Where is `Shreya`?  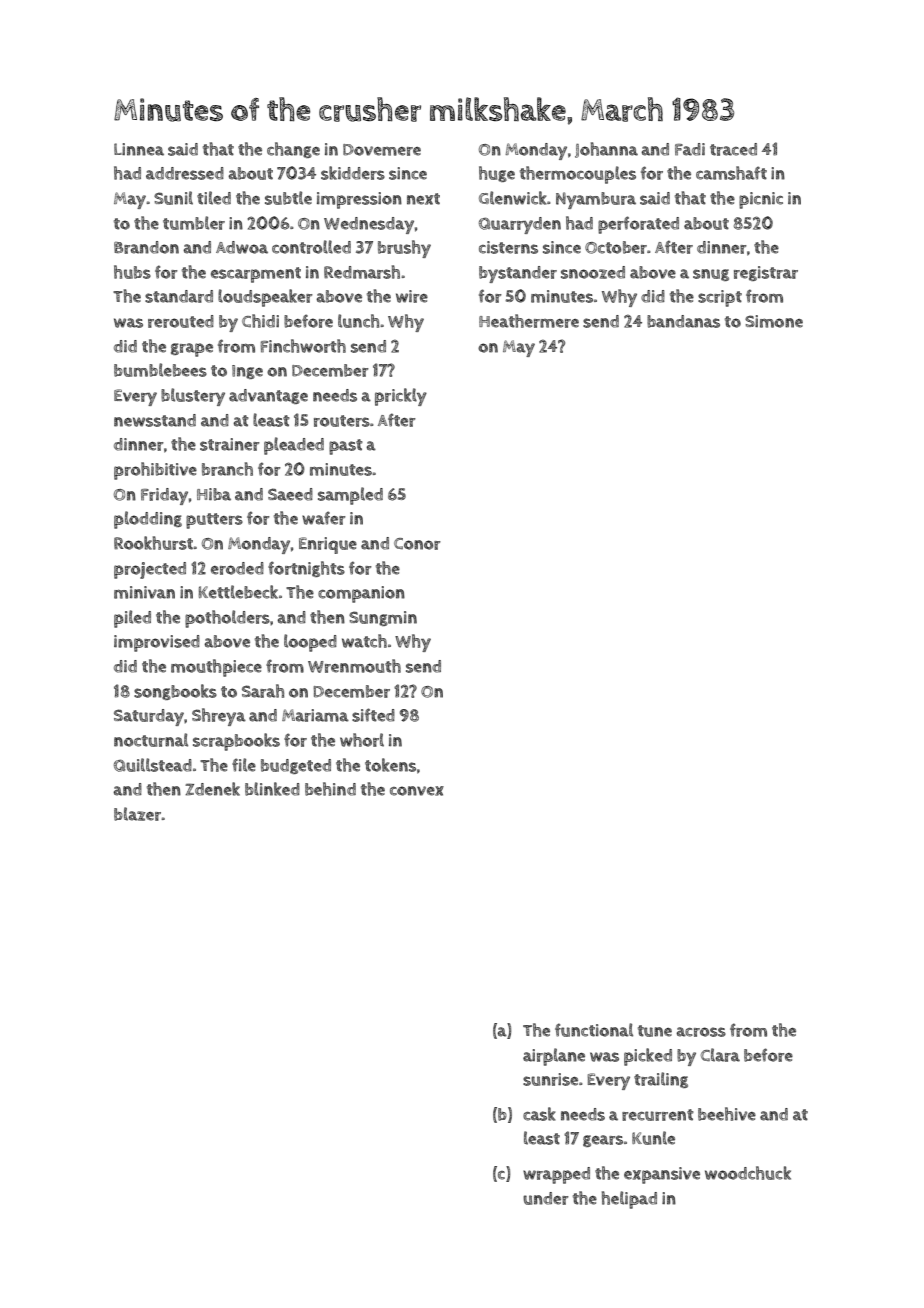
Shreya is located at coordinates (219, 717).
